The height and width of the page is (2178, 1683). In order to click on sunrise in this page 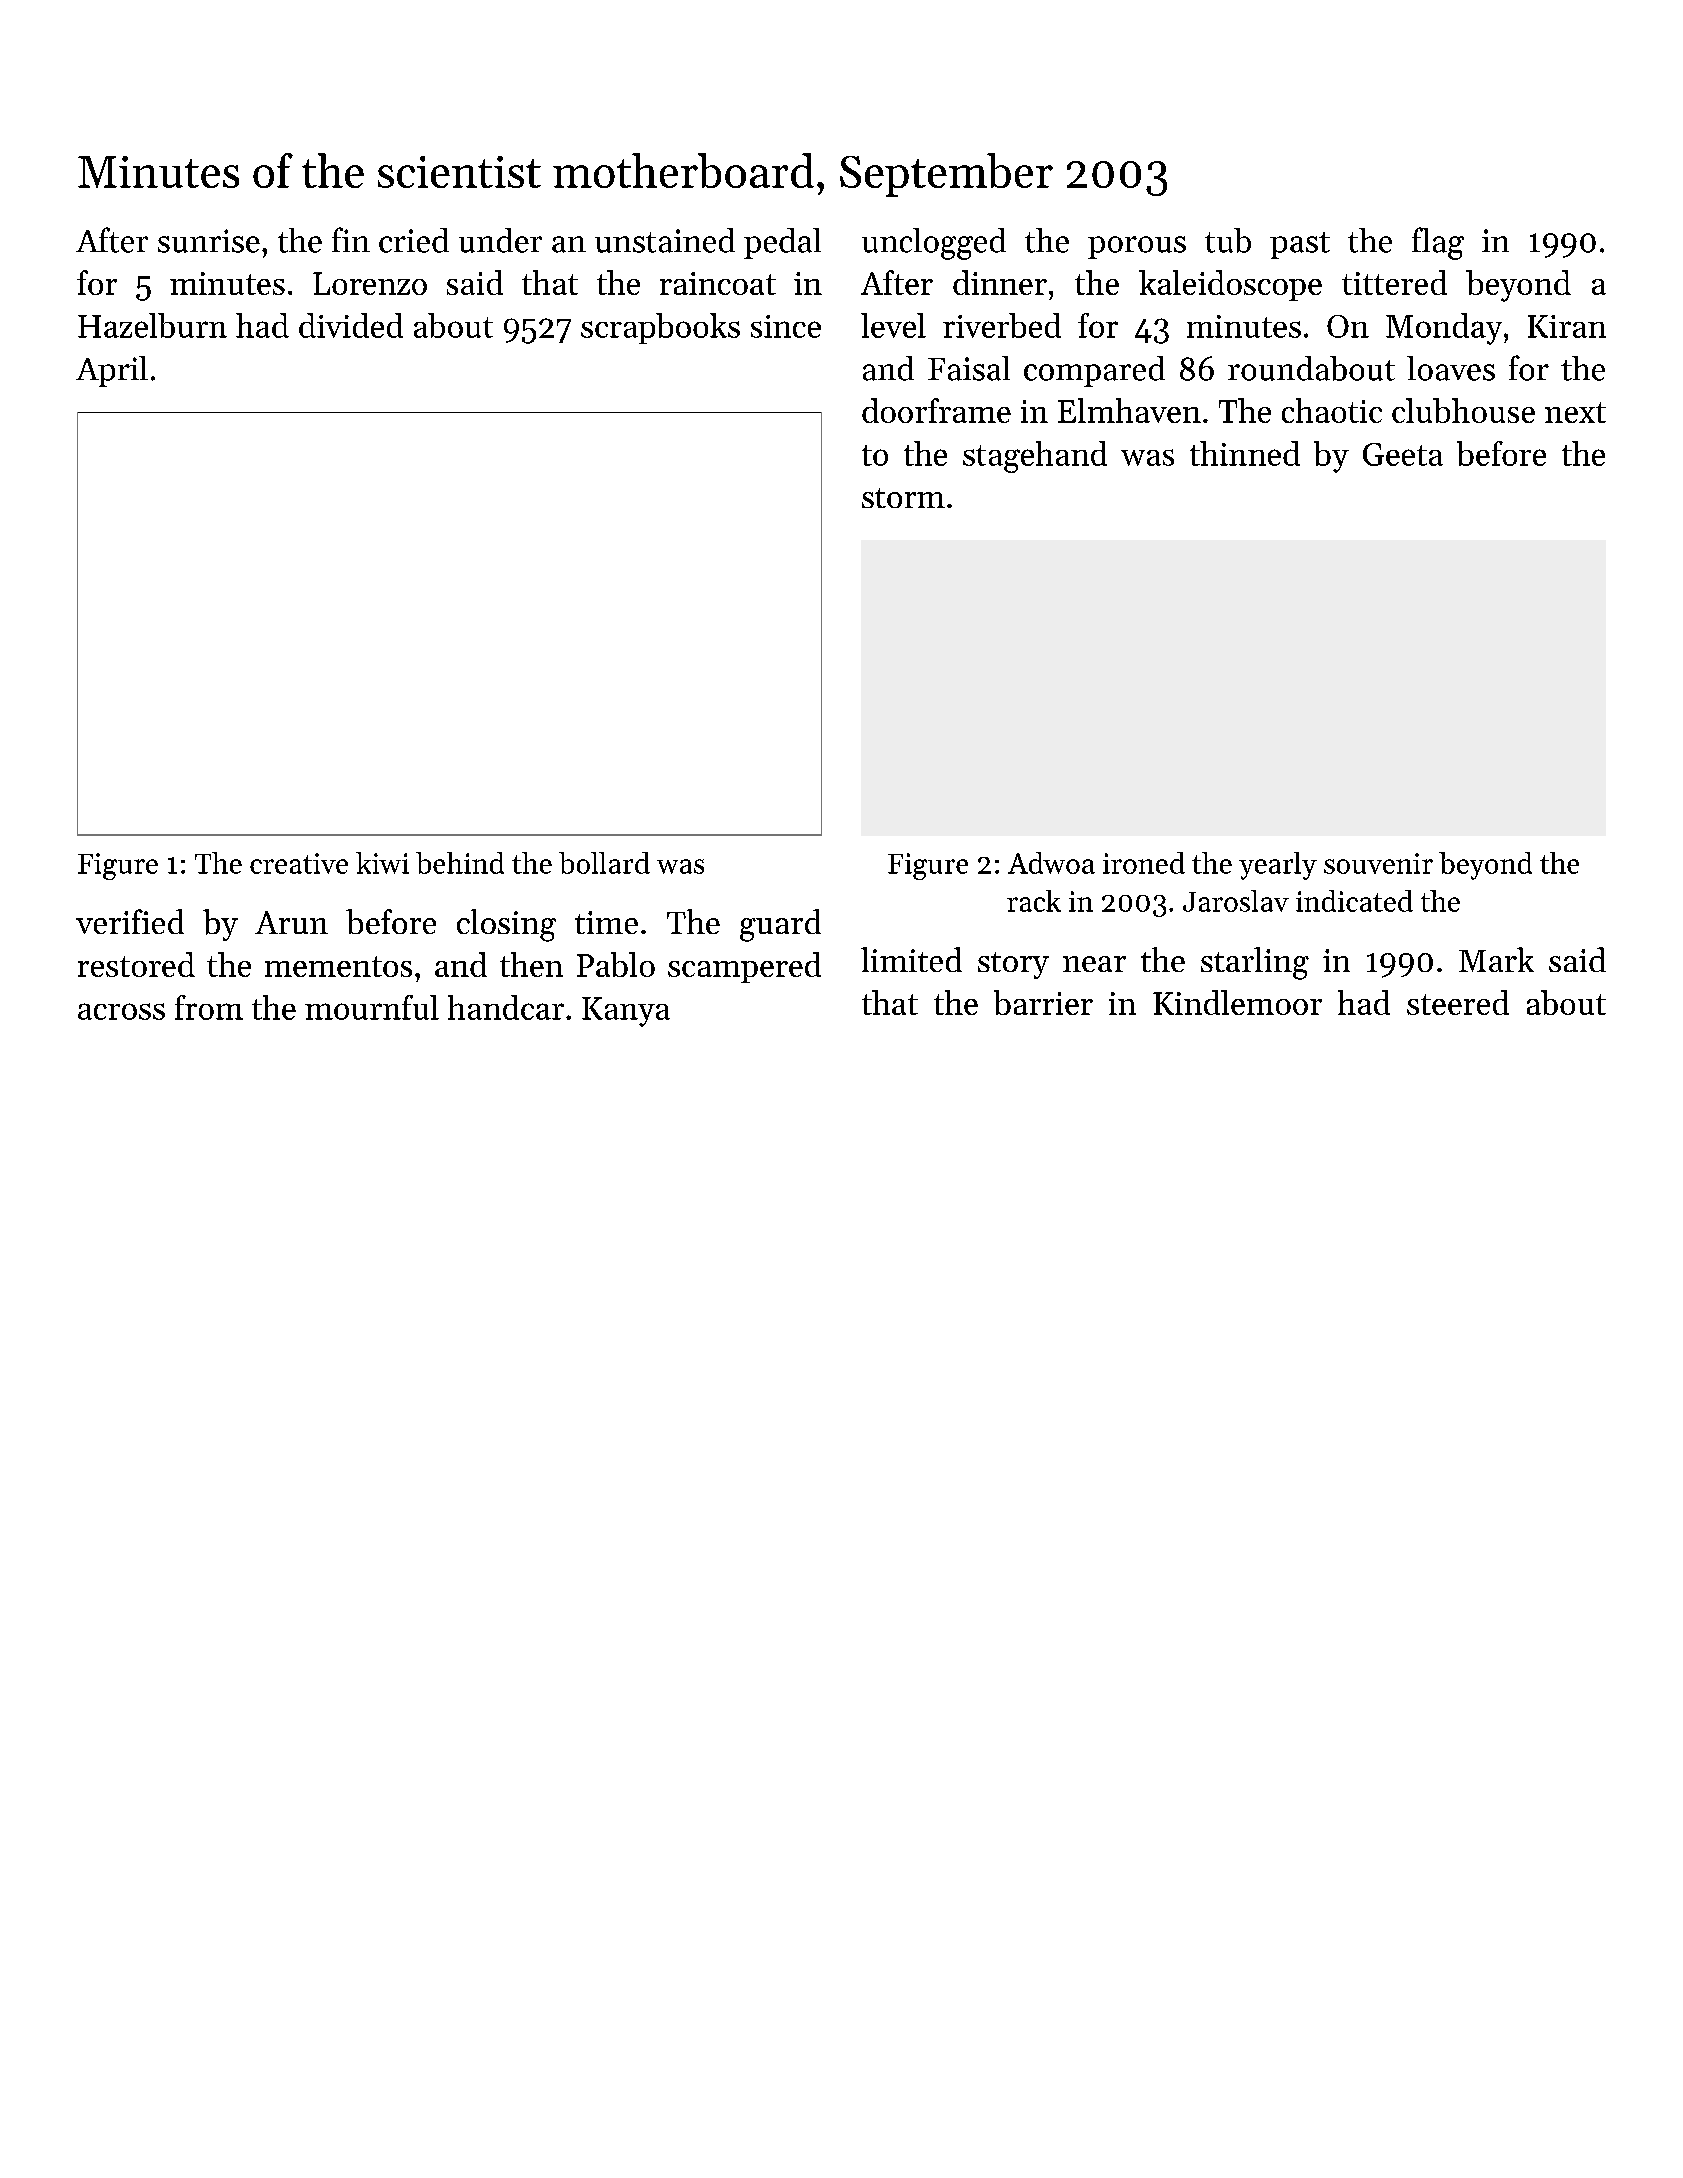, I will do `click(209, 241)`.
